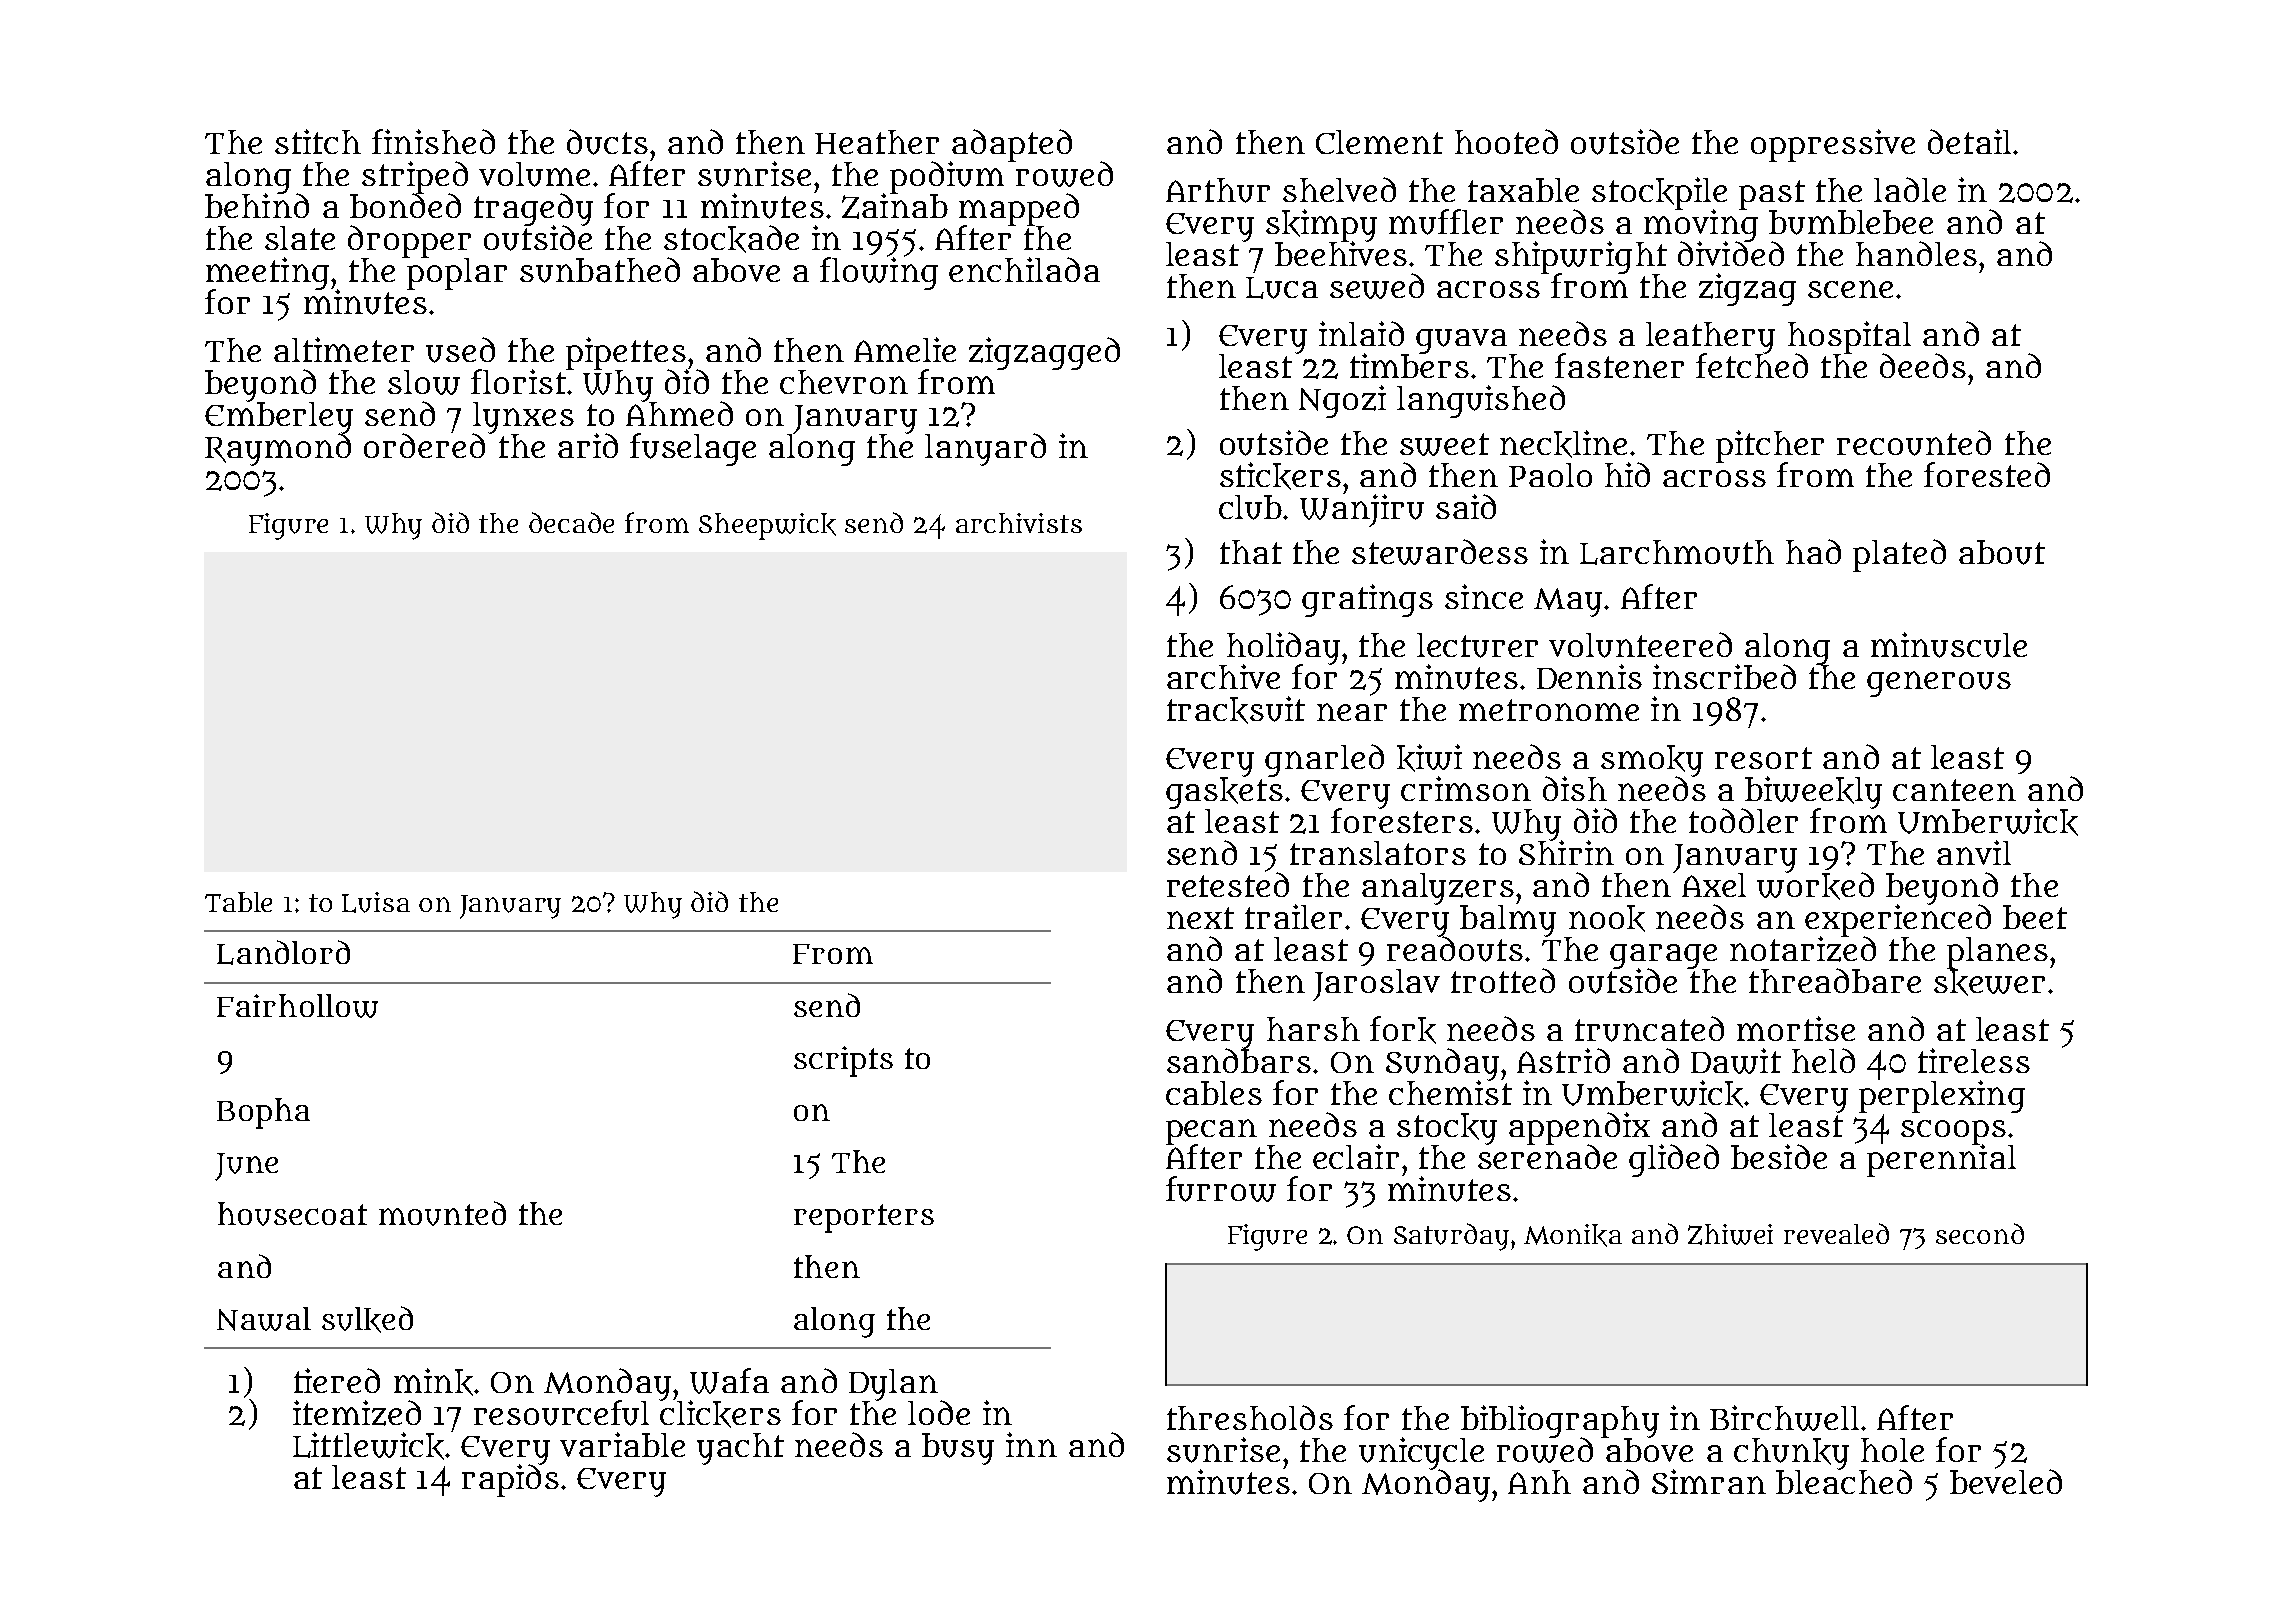 This image has height=1620, width=2292. Describe the element at coordinates (1031, 1444) in the image. I see `inn` at that location.
